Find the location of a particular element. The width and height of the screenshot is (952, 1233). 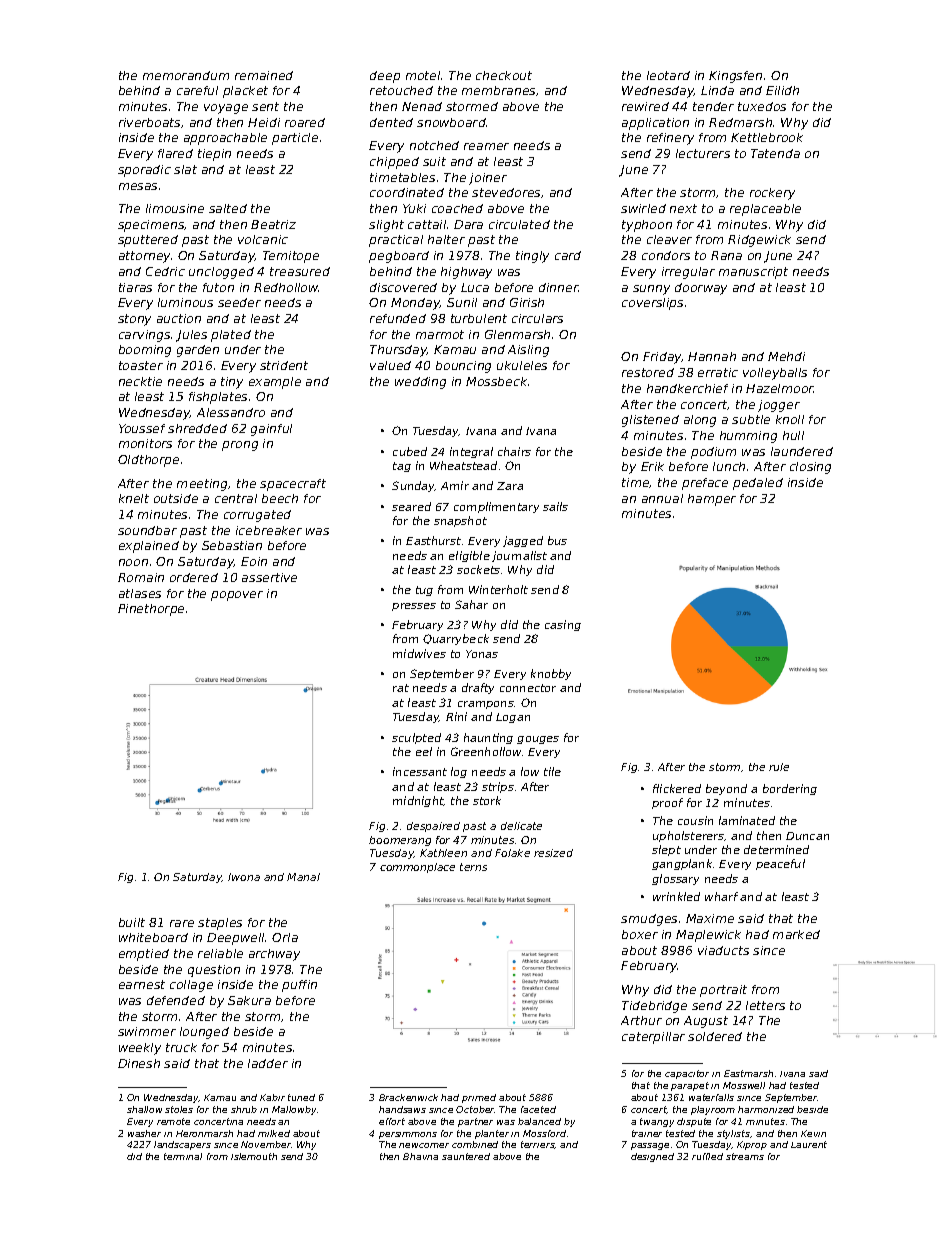

terns is located at coordinates (473, 867).
